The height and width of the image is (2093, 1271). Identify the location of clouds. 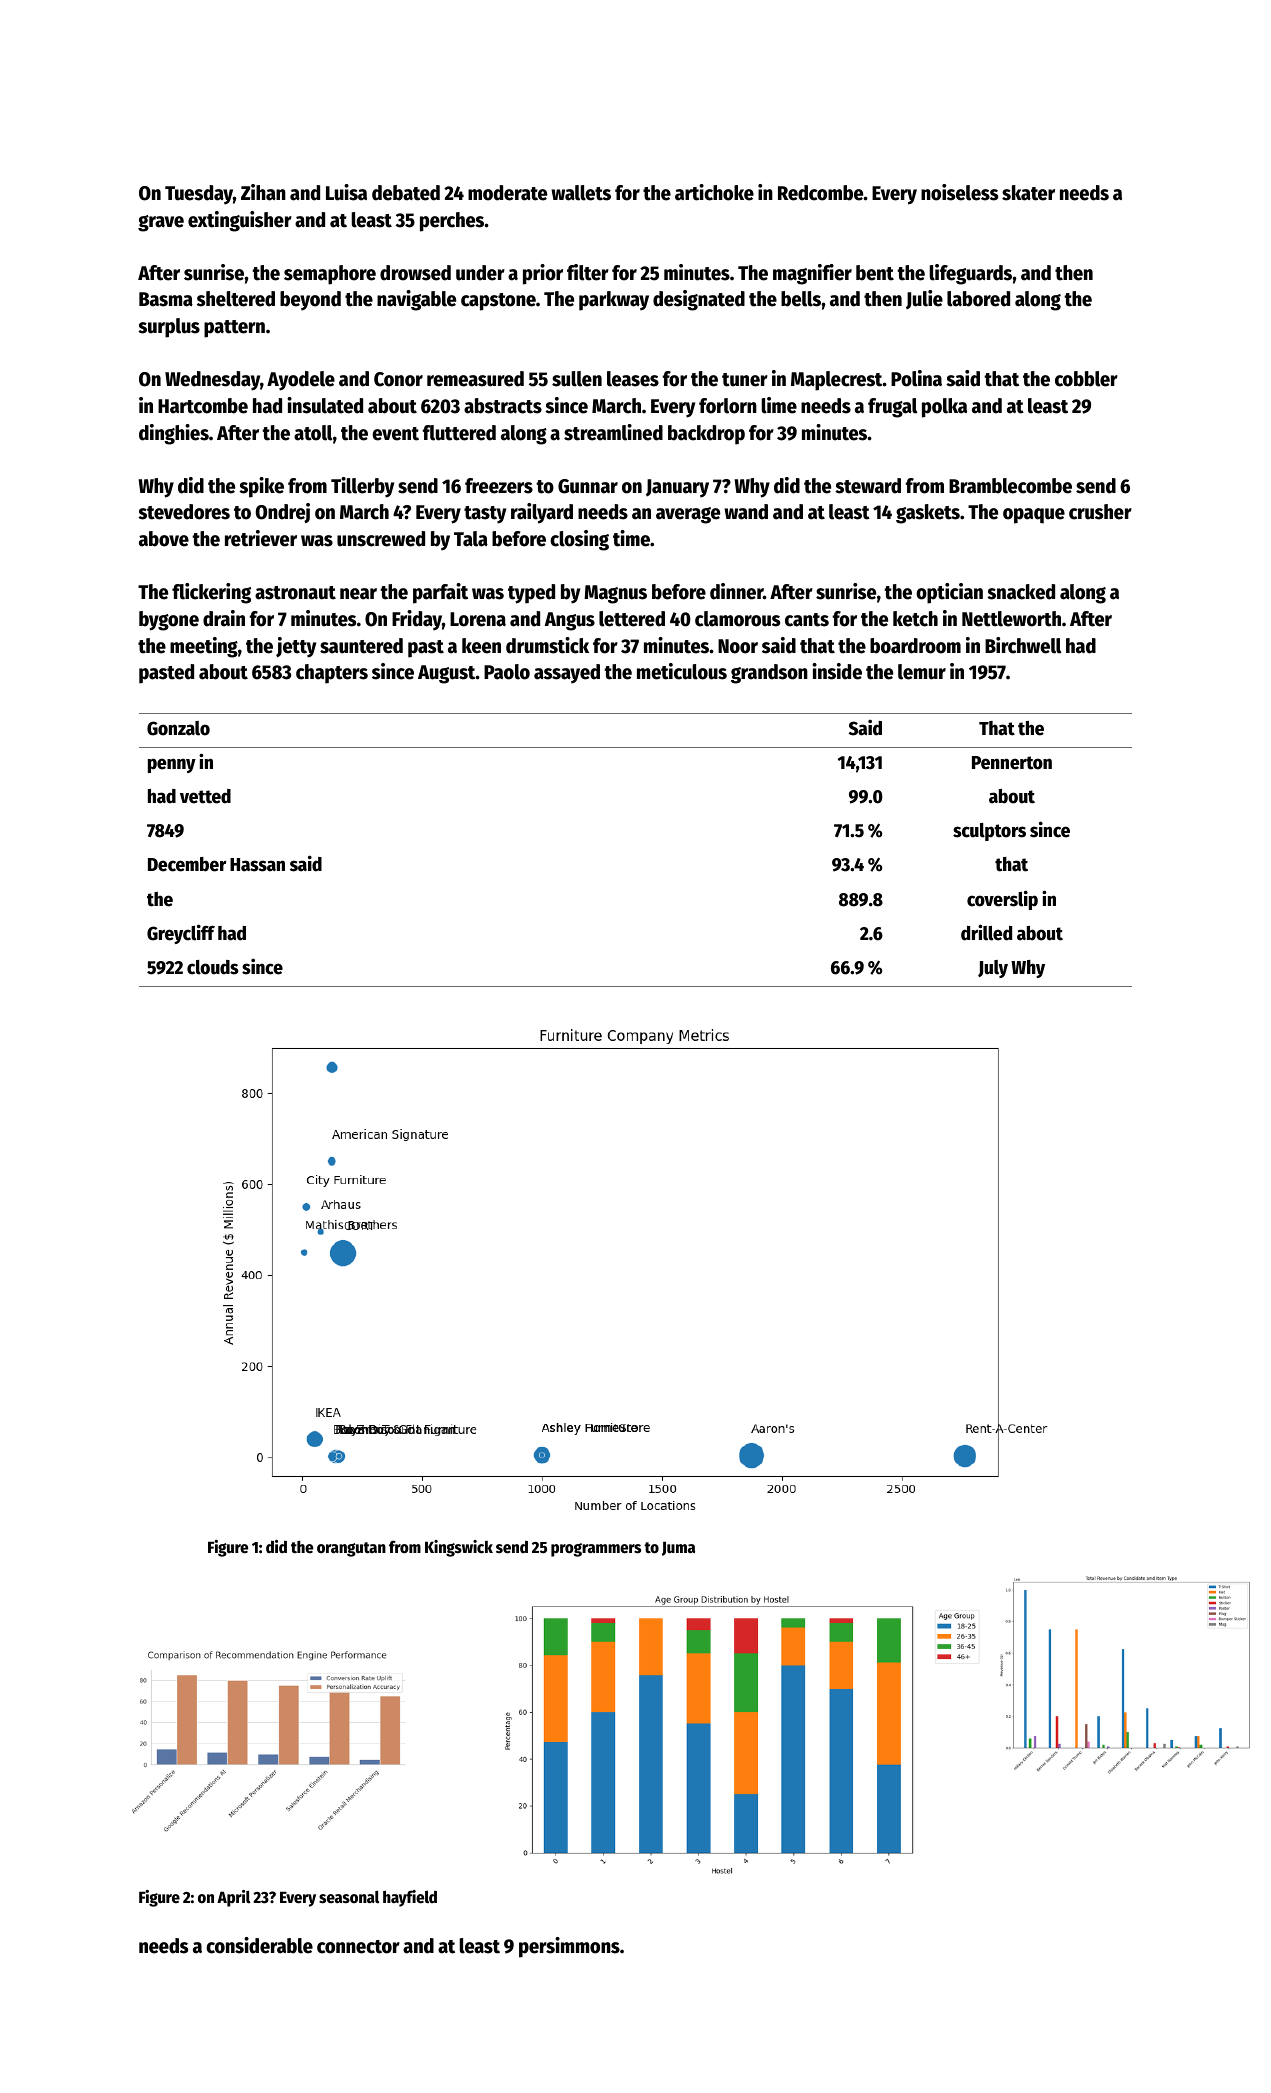
(213, 967).
